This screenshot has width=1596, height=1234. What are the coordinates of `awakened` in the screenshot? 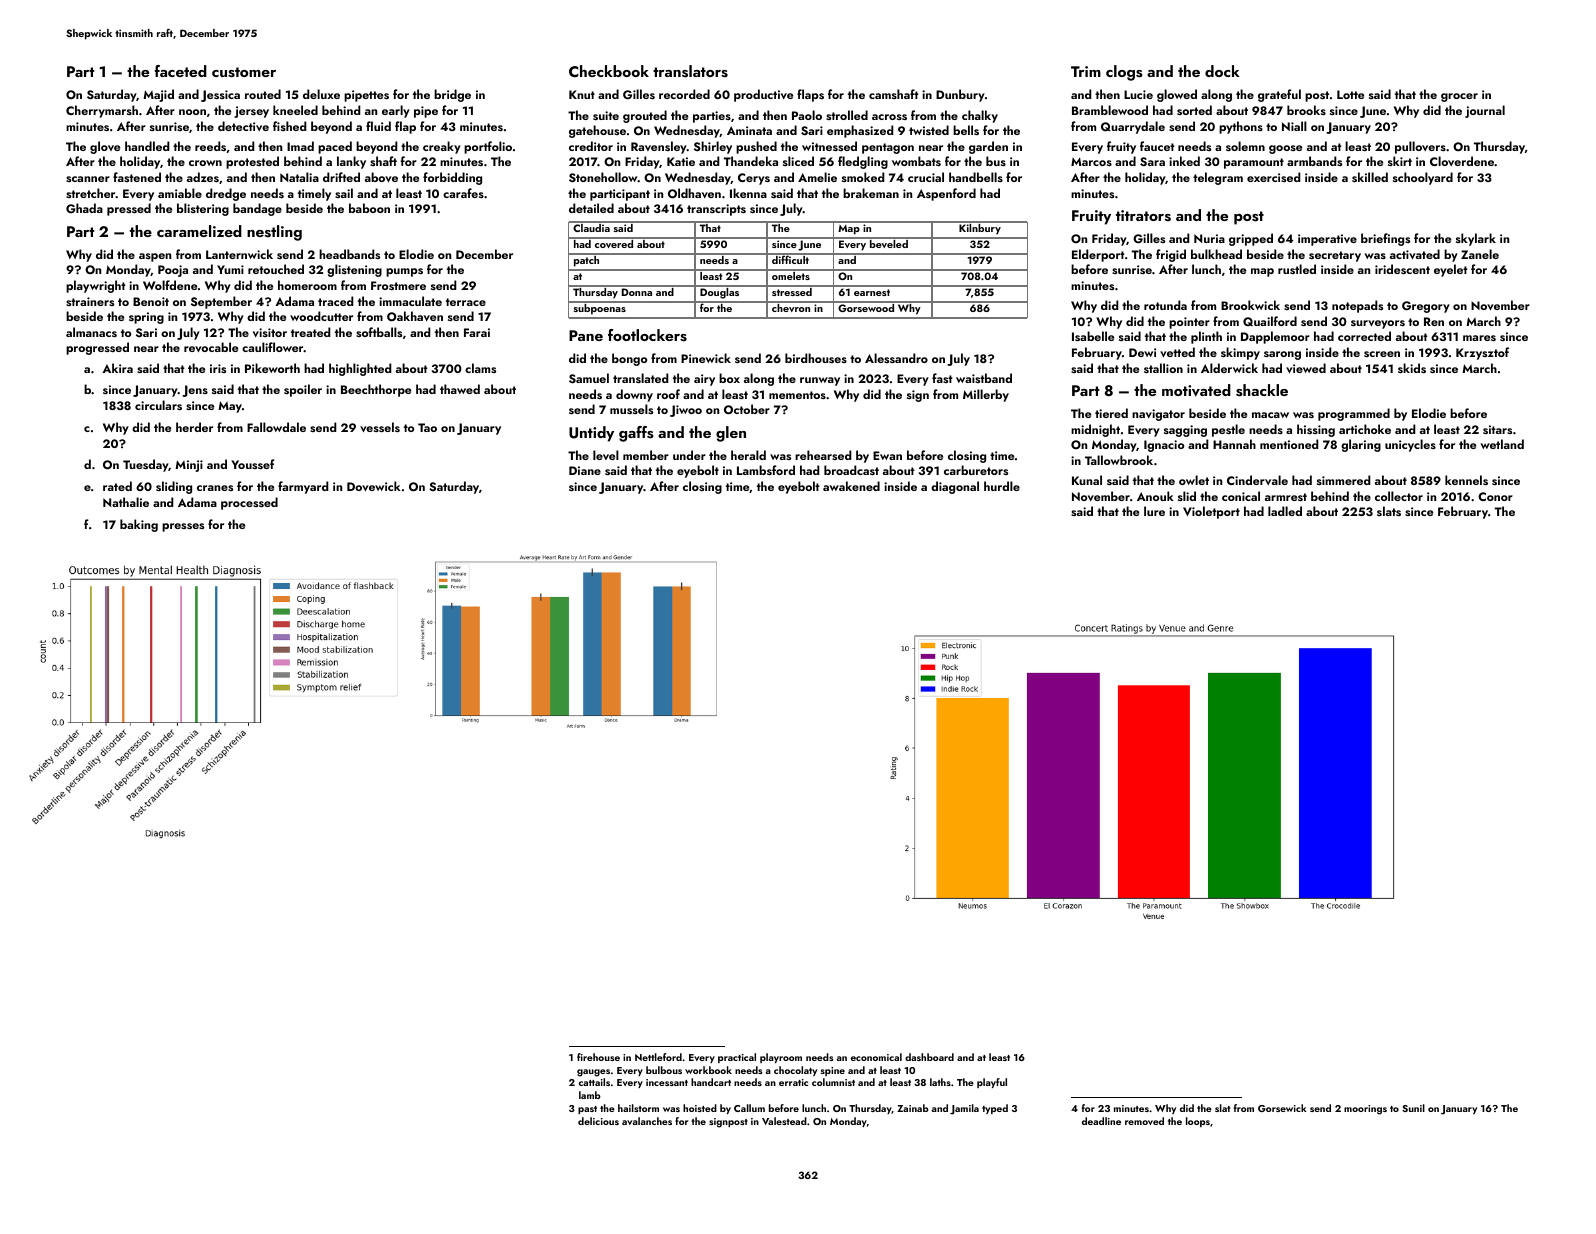 It's located at (851, 486).
